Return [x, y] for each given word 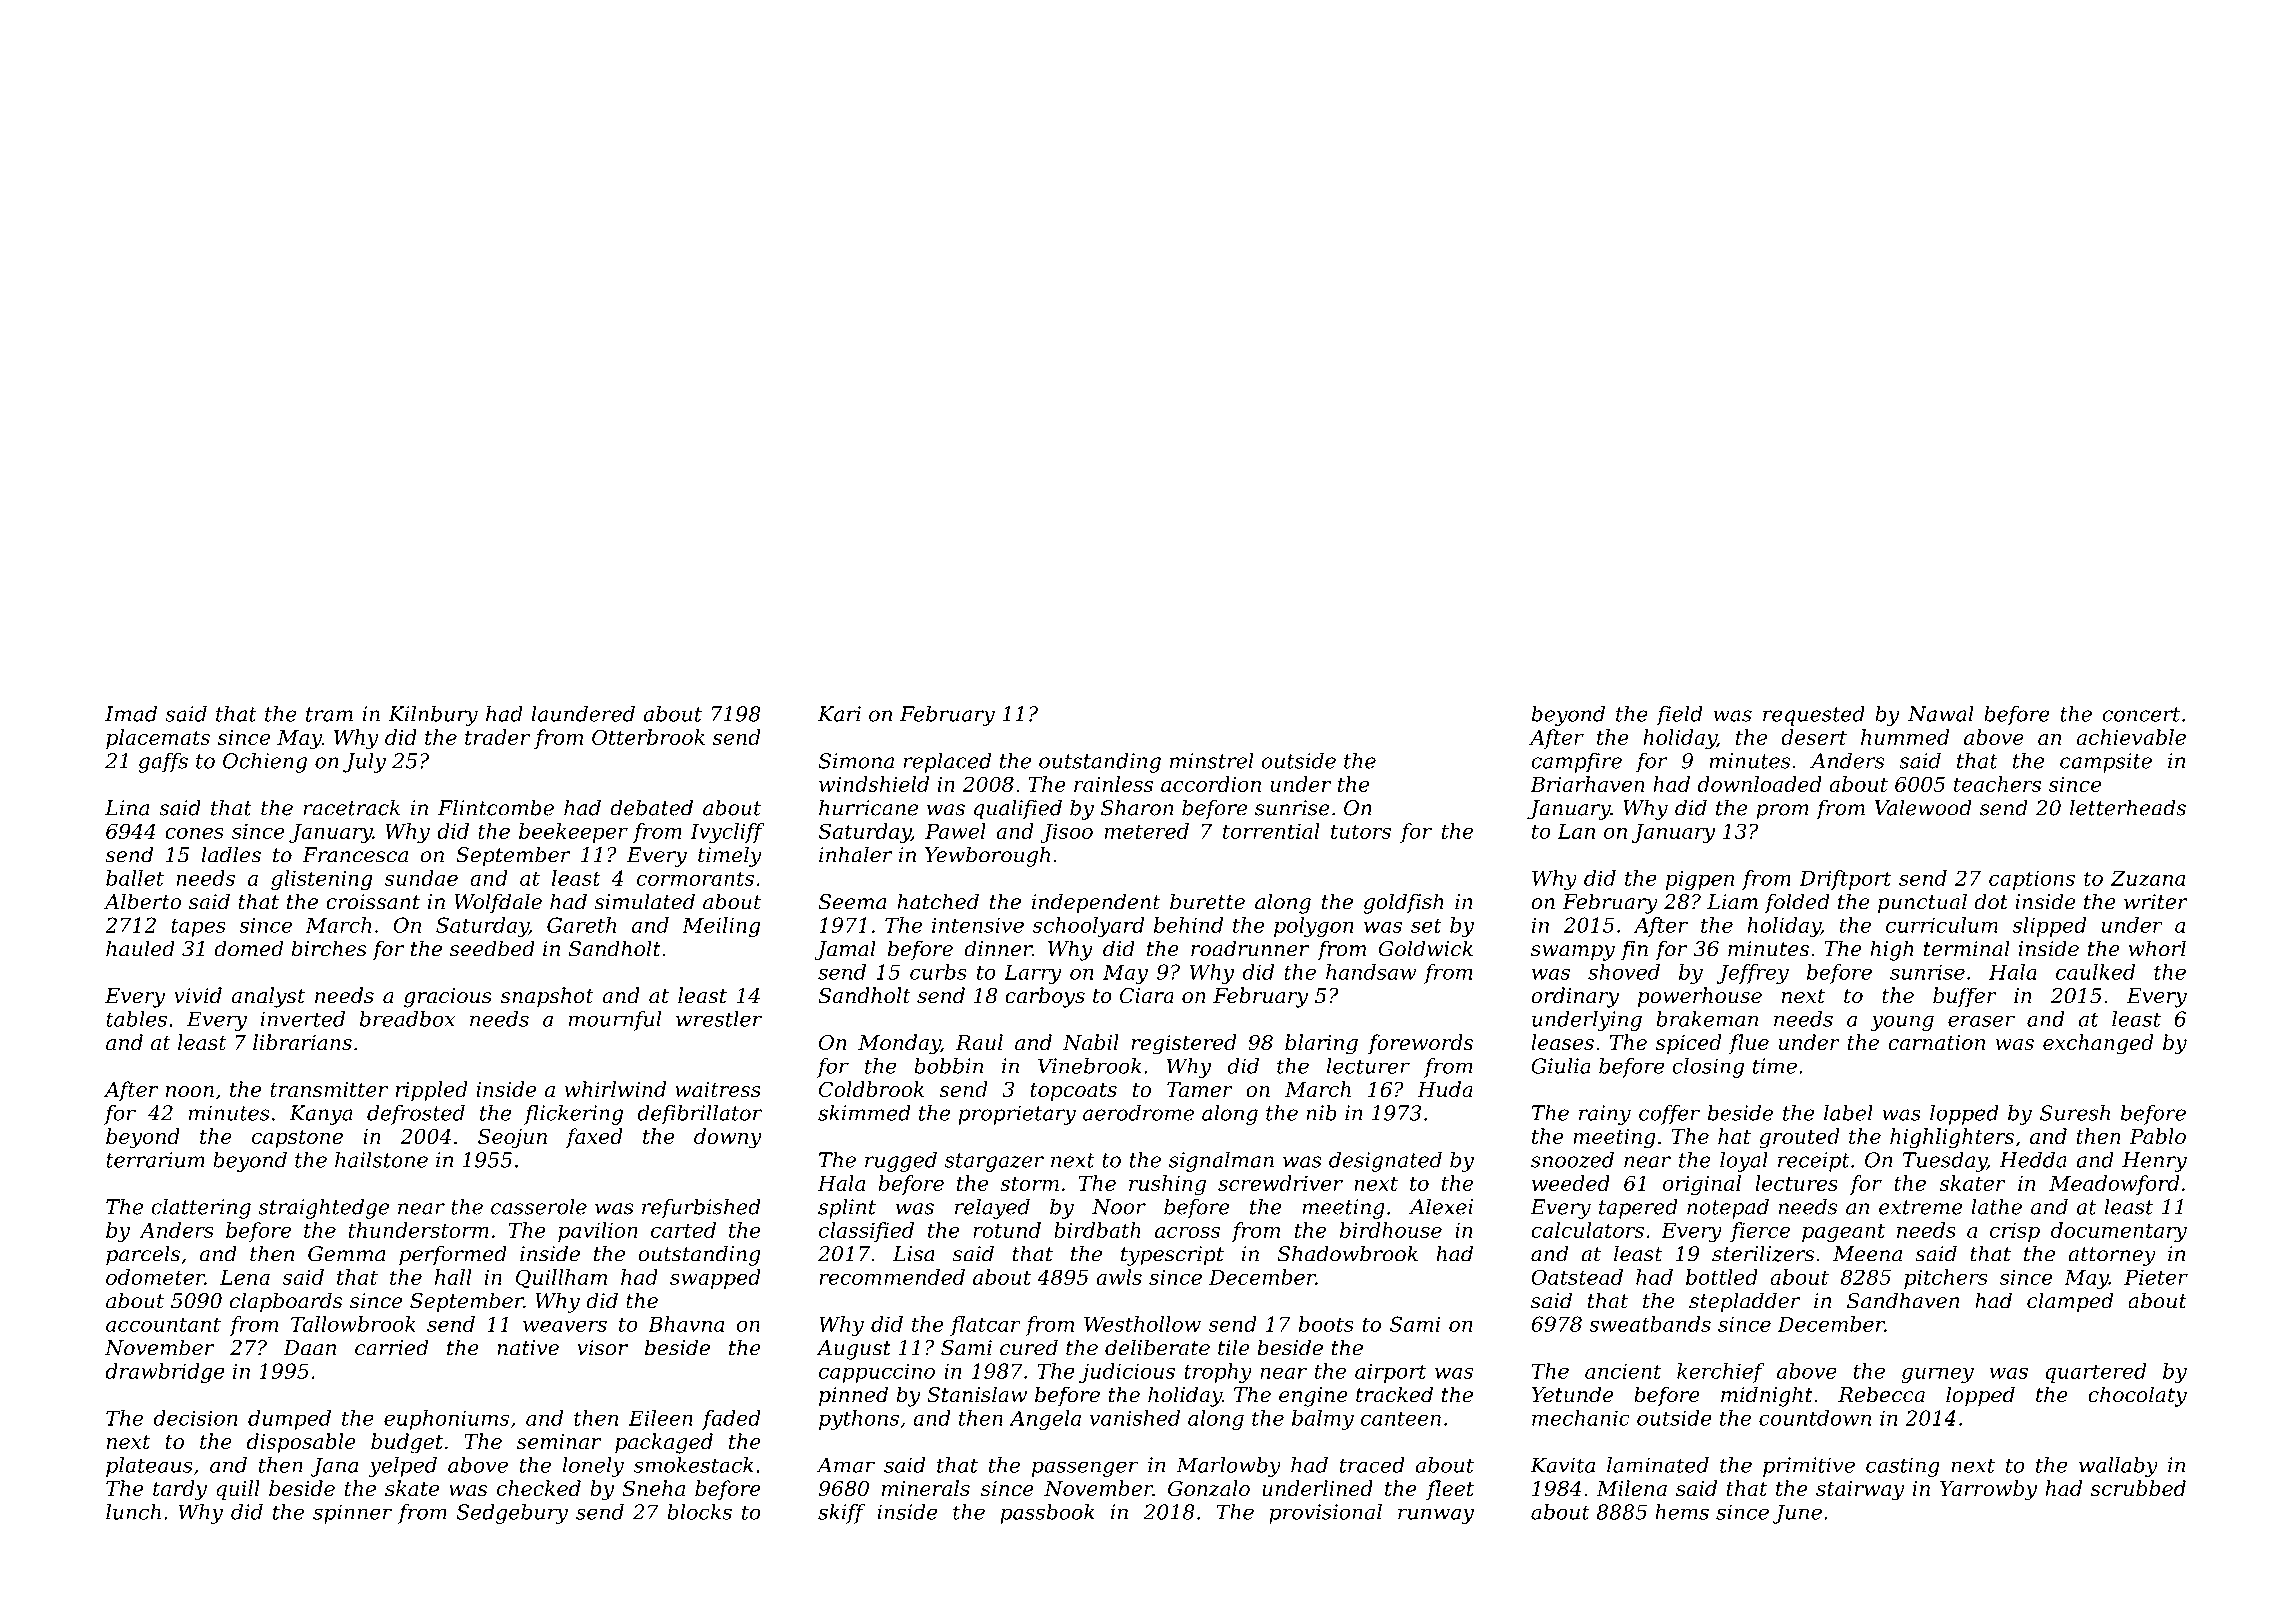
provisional [1325, 1514]
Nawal [1941, 714]
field [1679, 716]
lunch [133, 1512]
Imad [131, 714]
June [1797, 1514]
